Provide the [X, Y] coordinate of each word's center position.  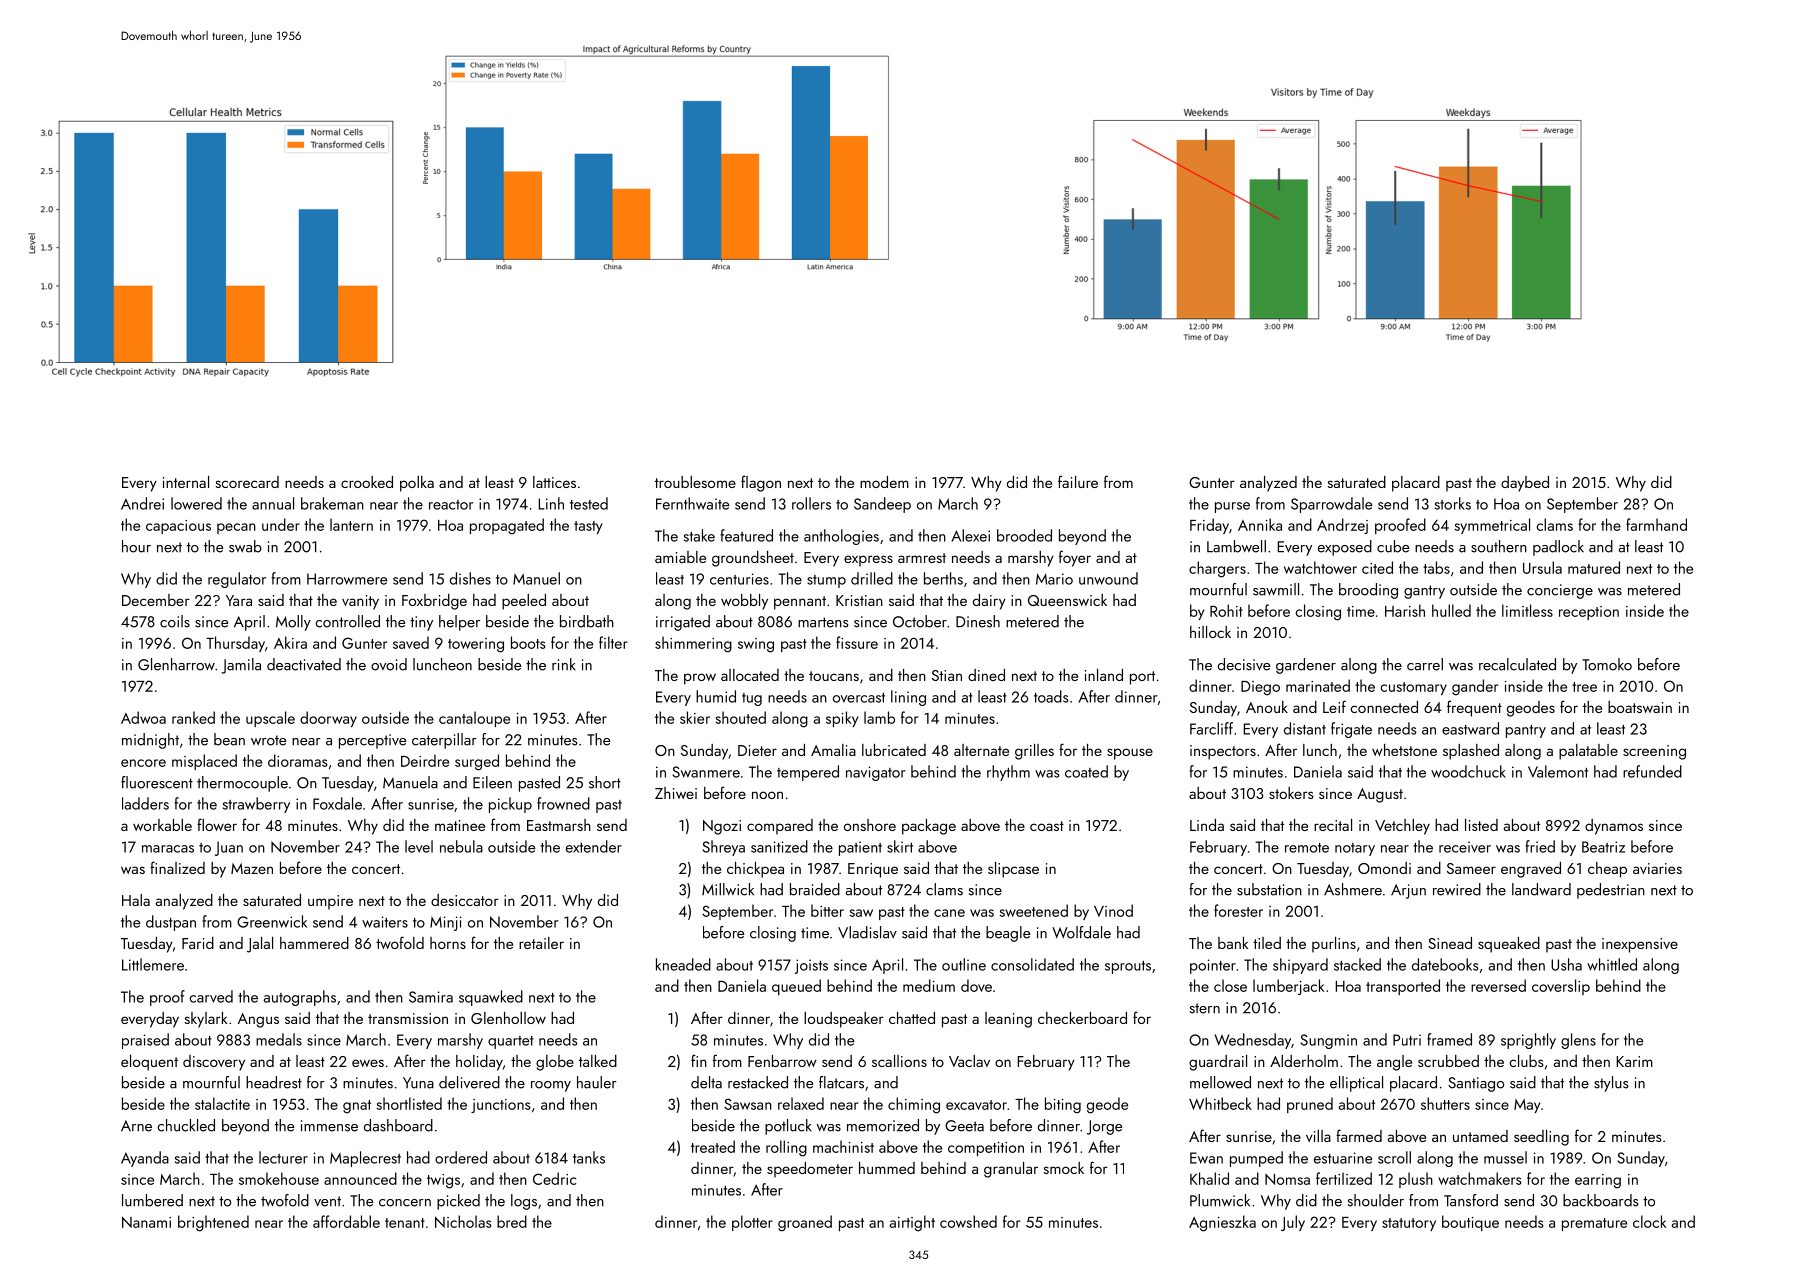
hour [136, 546]
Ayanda [145, 1159]
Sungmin [1328, 1041]
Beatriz [1603, 847]
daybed [1525, 484]
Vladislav [867, 932]
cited [1377, 567]
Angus [258, 1020]
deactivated [304, 664]
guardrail [1218, 1063]
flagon [761, 483]
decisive [1244, 664]
